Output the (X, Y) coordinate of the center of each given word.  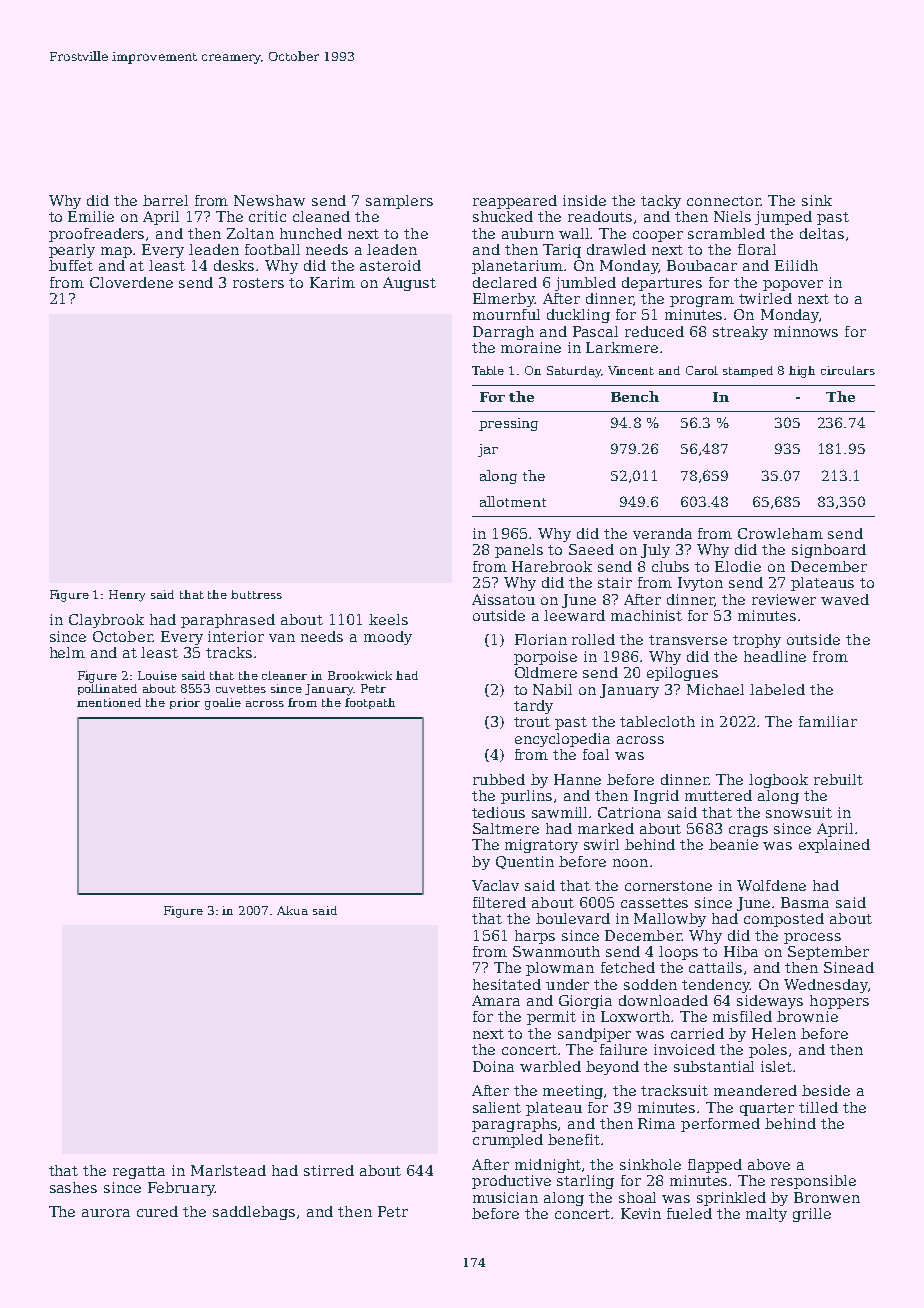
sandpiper (594, 1035)
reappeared (515, 202)
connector (724, 201)
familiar (828, 721)
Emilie (91, 216)
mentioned (109, 702)
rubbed (499, 779)
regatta (139, 1172)
